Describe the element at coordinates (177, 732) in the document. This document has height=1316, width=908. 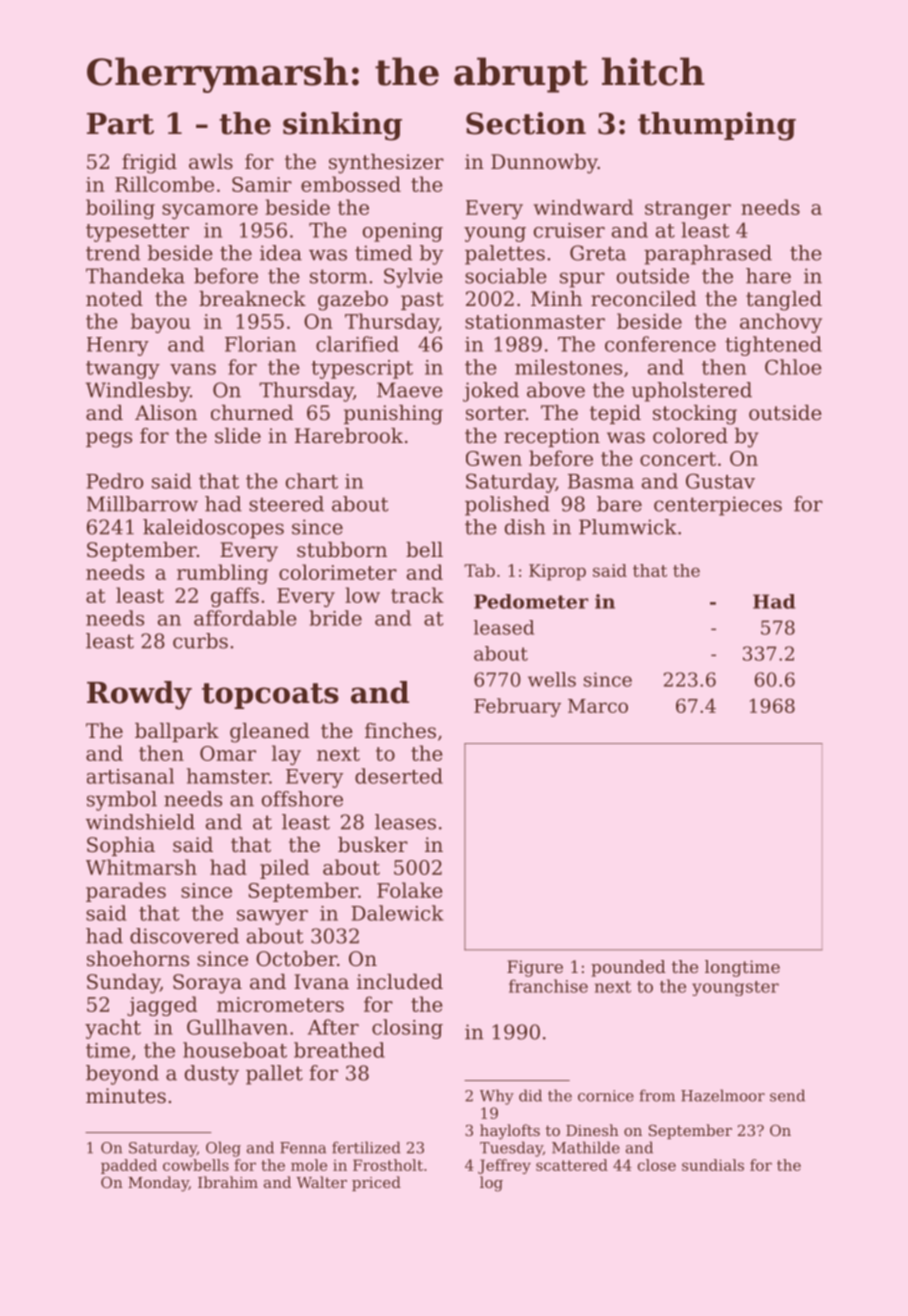
I see `ballpark` at that location.
